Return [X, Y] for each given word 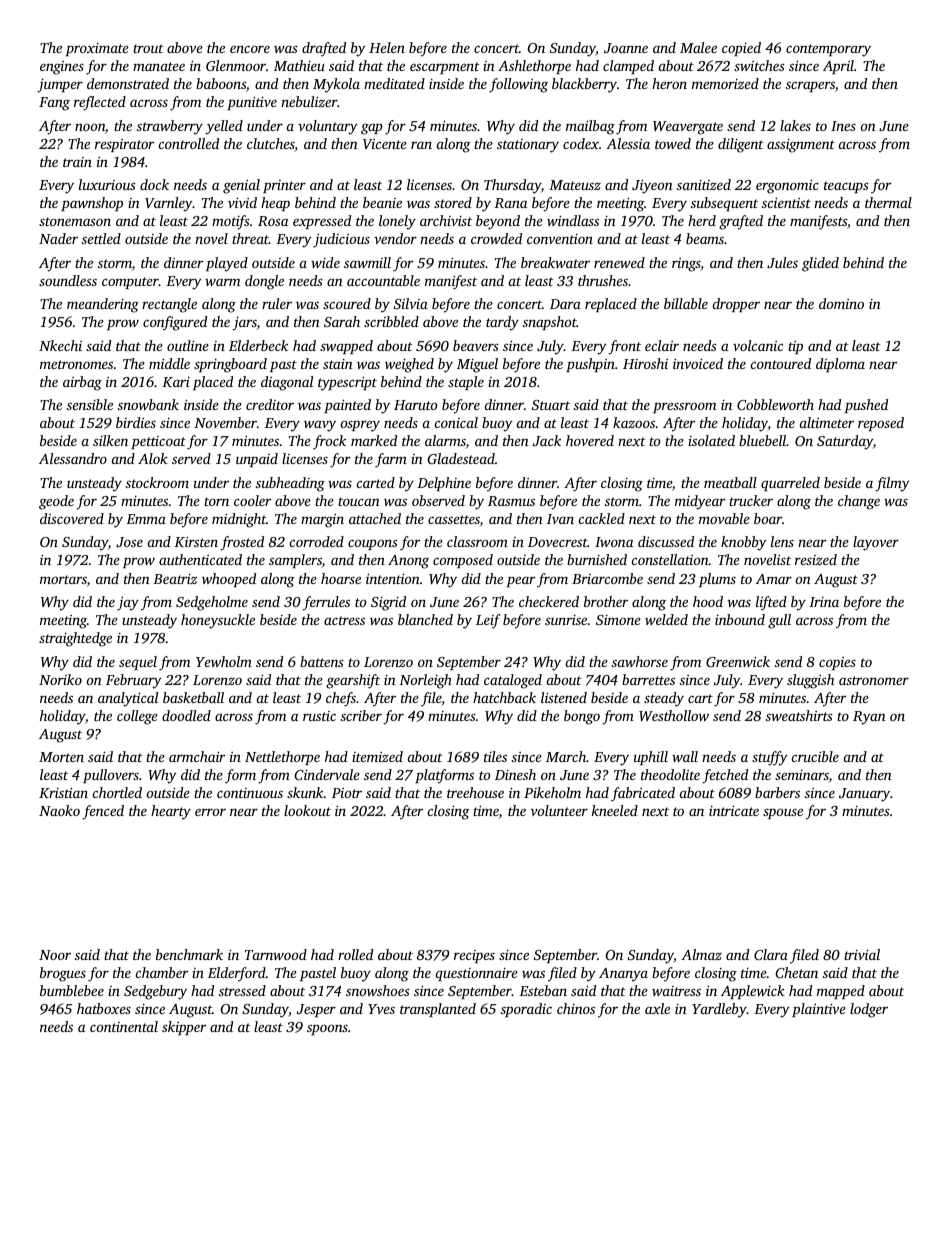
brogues [63, 974]
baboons [221, 83]
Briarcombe [607, 578]
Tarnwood [276, 954]
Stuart [551, 405]
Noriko [60, 679]
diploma [840, 365]
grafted [741, 222]
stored [453, 202]
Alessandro [73, 458]
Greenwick [738, 661]
